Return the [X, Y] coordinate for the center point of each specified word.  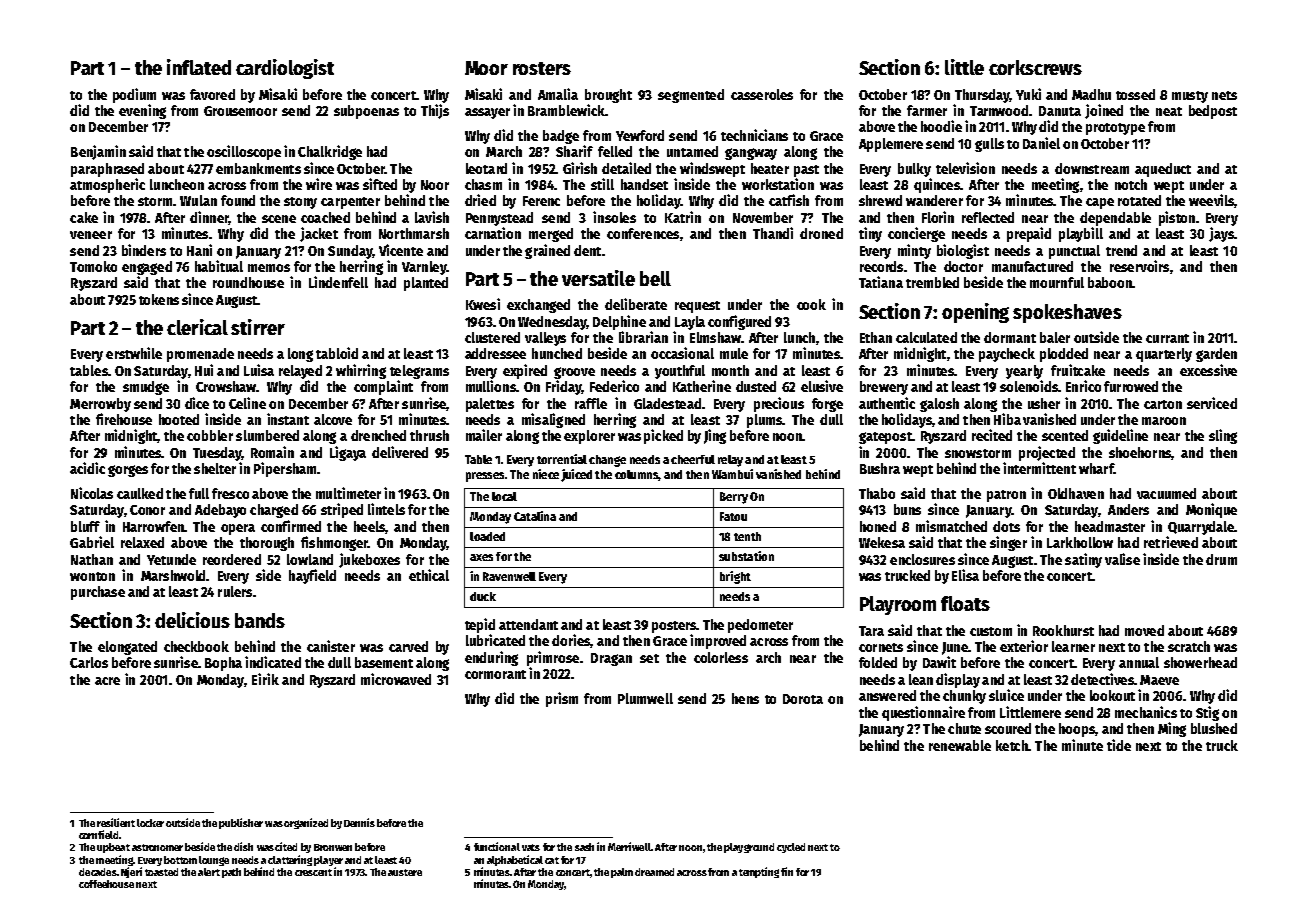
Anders [1128, 509]
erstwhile [134, 353]
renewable [960, 745]
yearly [1024, 372]
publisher [241, 823]
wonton [92, 576]
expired [525, 371]
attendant [528, 624]
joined [1104, 111]
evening [142, 111]
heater [770, 168]
